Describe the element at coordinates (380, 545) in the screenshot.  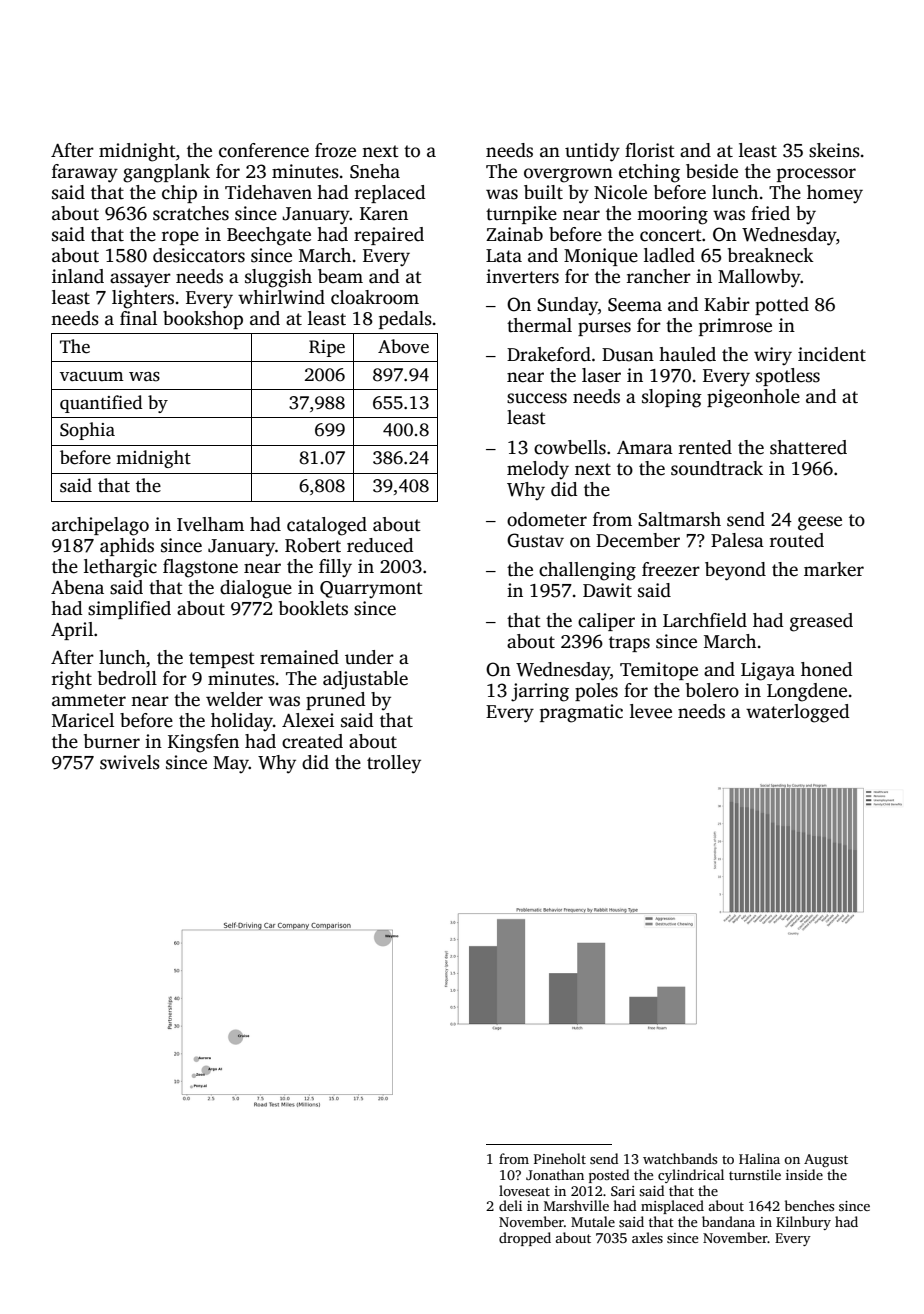
I see `reduced` at that location.
